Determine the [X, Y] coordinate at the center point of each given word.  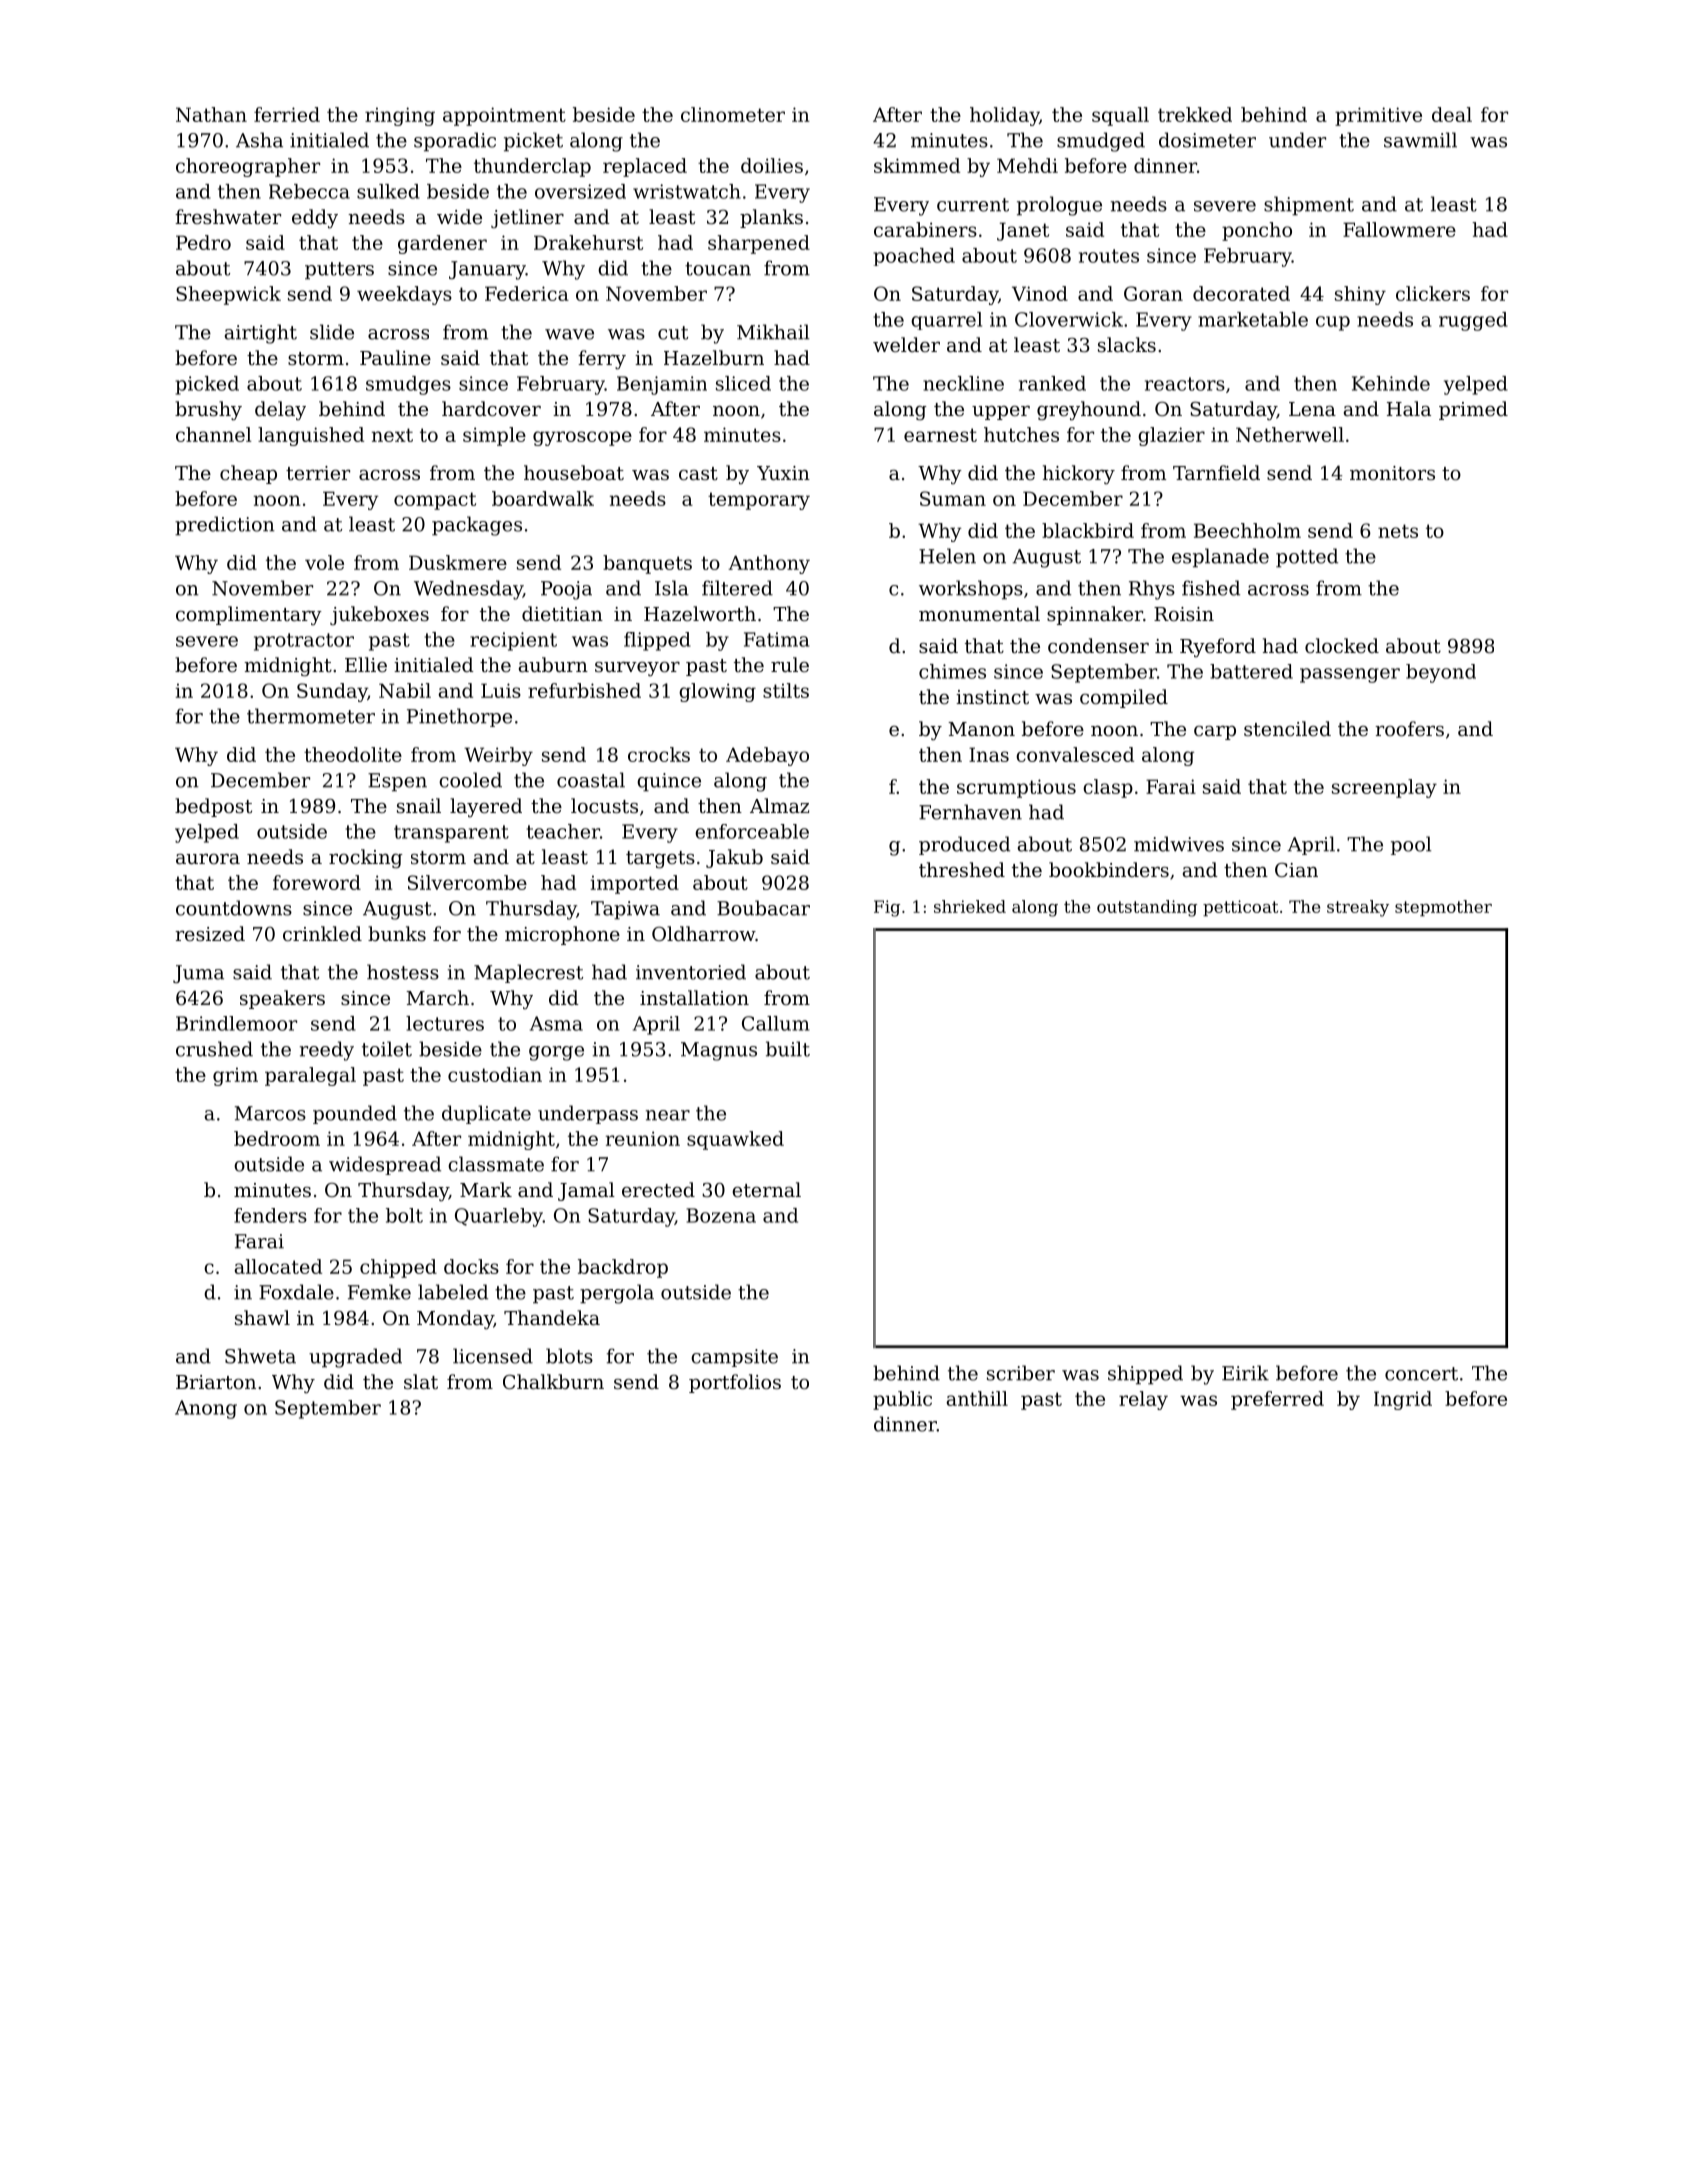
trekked [1195, 114]
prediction [225, 526]
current [973, 205]
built [788, 1049]
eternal [766, 1189]
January [487, 270]
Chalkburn [553, 1381]
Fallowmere [1399, 229]
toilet [387, 1049]
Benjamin [662, 385]
